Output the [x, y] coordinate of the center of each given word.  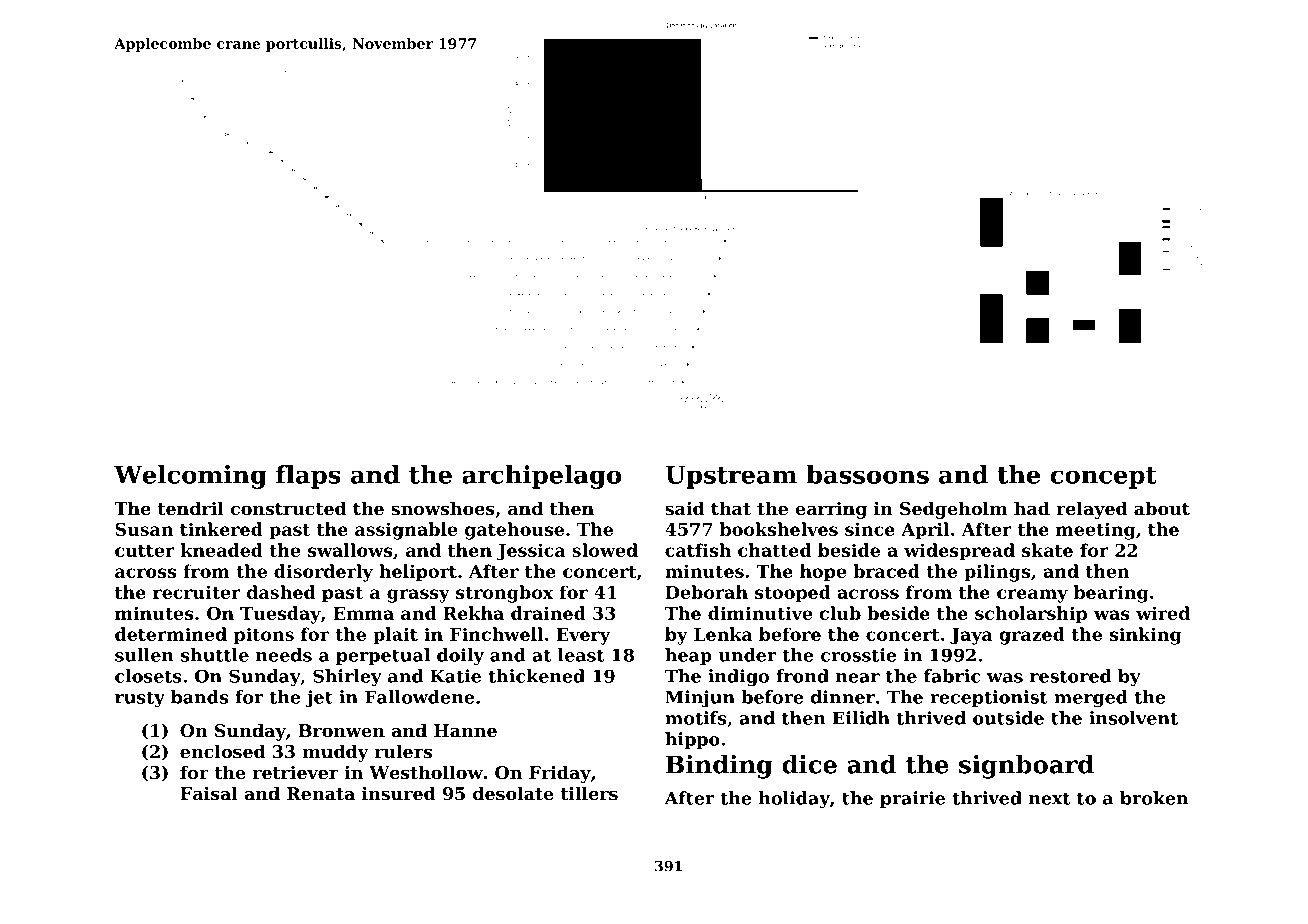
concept [1104, 478]
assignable [406, 531]
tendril [191, 508]
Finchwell [496, 634]
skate [1047, 550]
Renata [321, 793]
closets [148, 676]
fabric [952, 676]
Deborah [706, 592]
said [685, 508]
